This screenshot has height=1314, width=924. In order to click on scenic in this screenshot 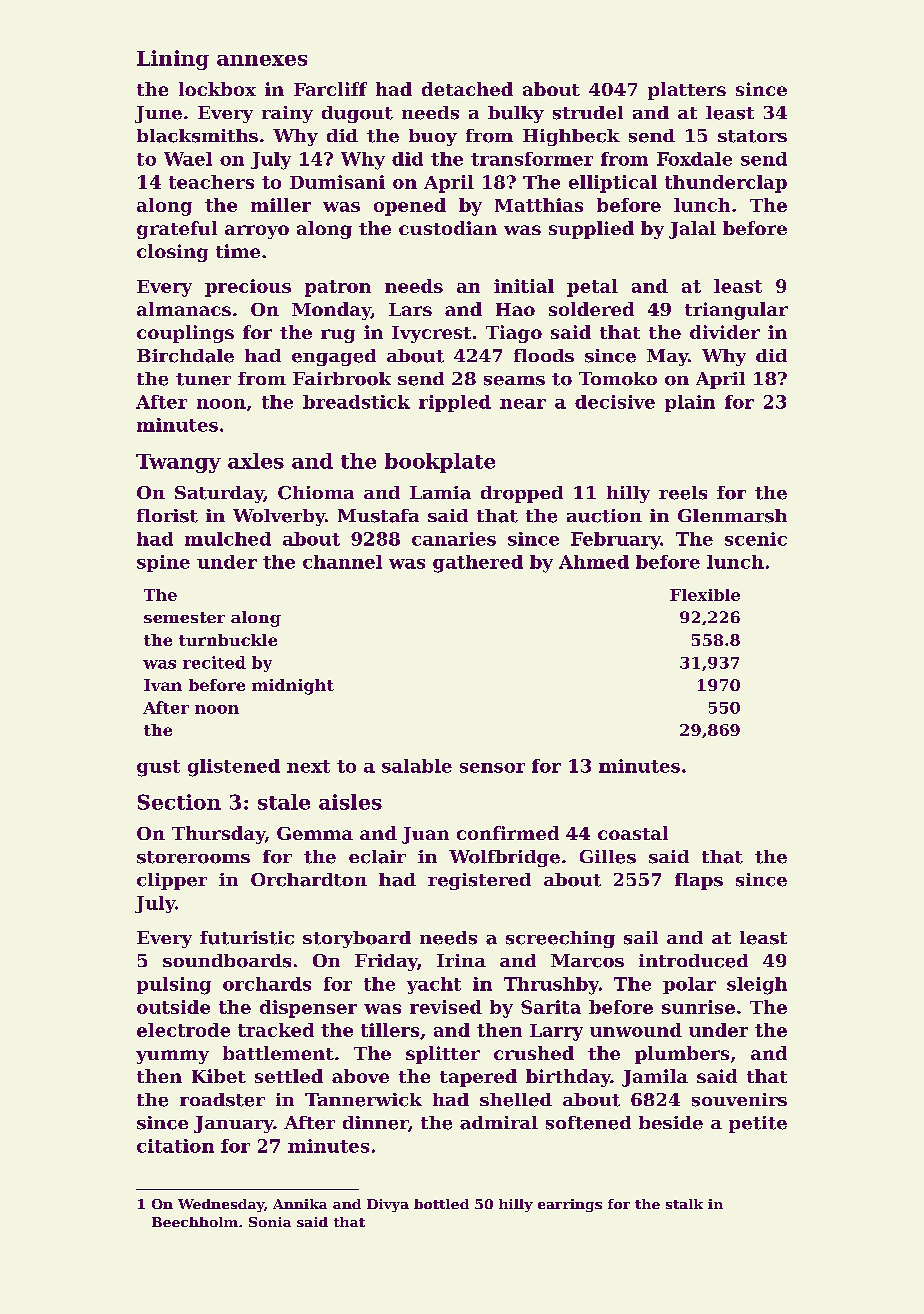, I will do `click(756, 539)`.
